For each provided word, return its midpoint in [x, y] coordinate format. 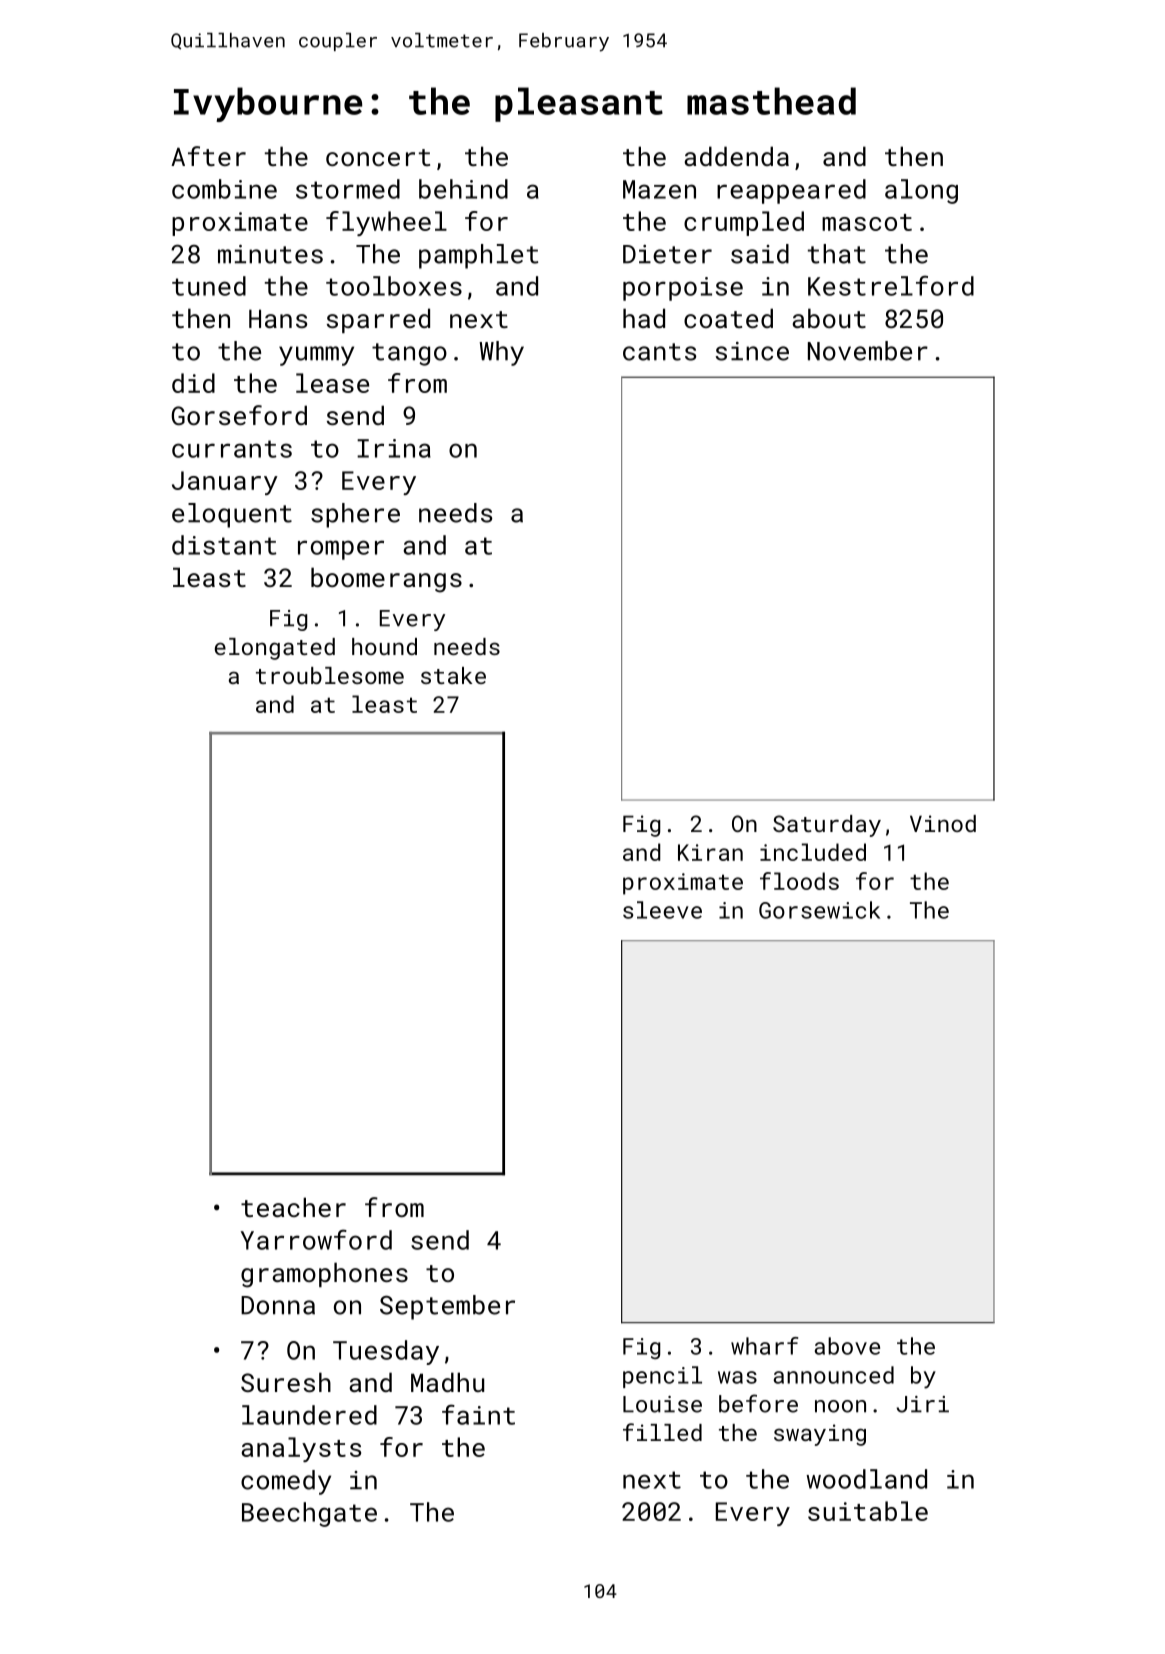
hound [384, 646]
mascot [867, 222]
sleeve [662, 910]
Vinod [943, 823]
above [847, 1346]
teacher [293, 1207]
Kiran [710, 852]
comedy [286, 1482]
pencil [662, 1377]
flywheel [386, 223]
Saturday [827, 826]
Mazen [659, 189]
